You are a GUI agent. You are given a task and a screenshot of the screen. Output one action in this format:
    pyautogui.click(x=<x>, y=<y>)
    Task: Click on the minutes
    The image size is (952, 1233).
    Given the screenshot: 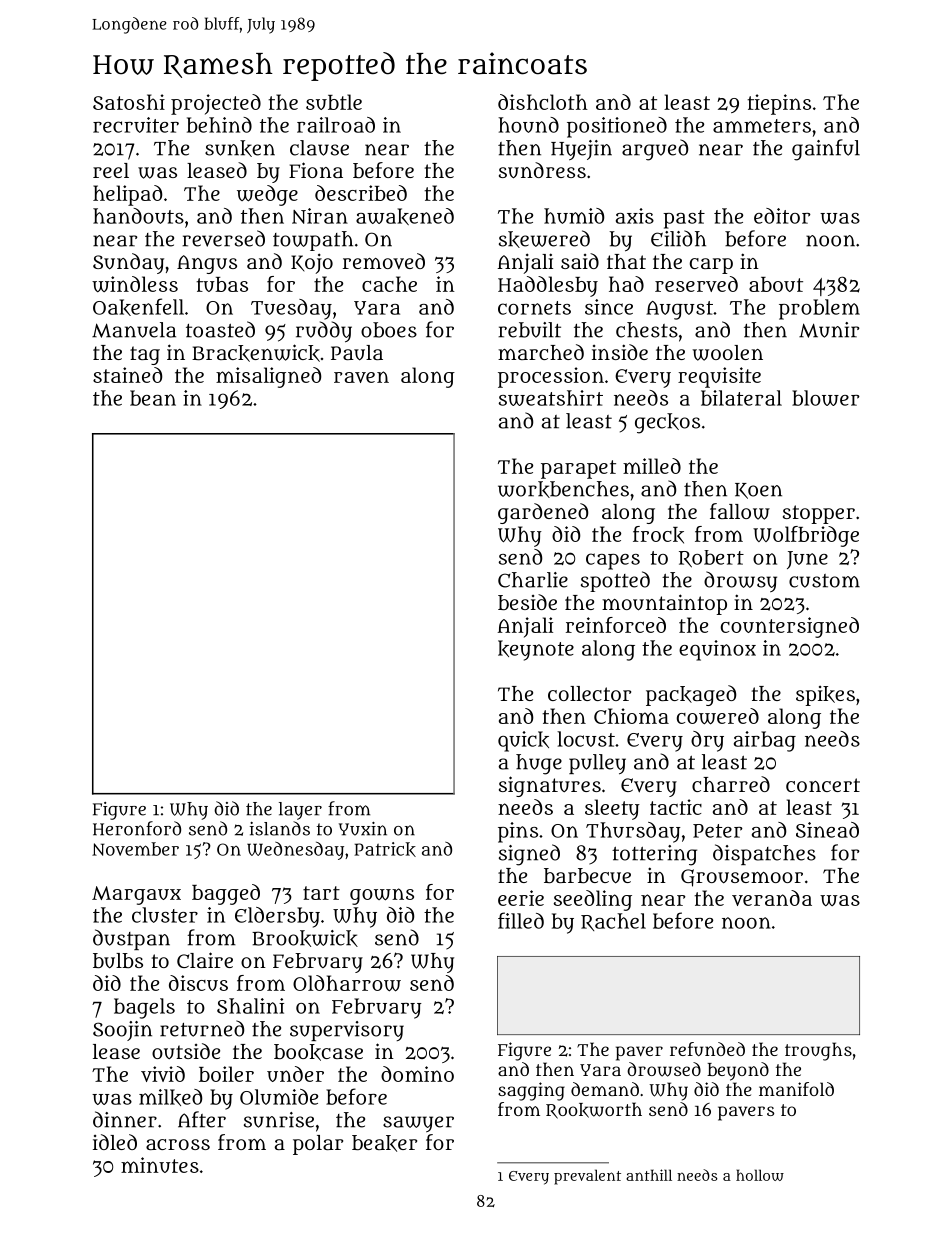 What is the action you would take?
    pyautogui.click(x=160, y=1165)
